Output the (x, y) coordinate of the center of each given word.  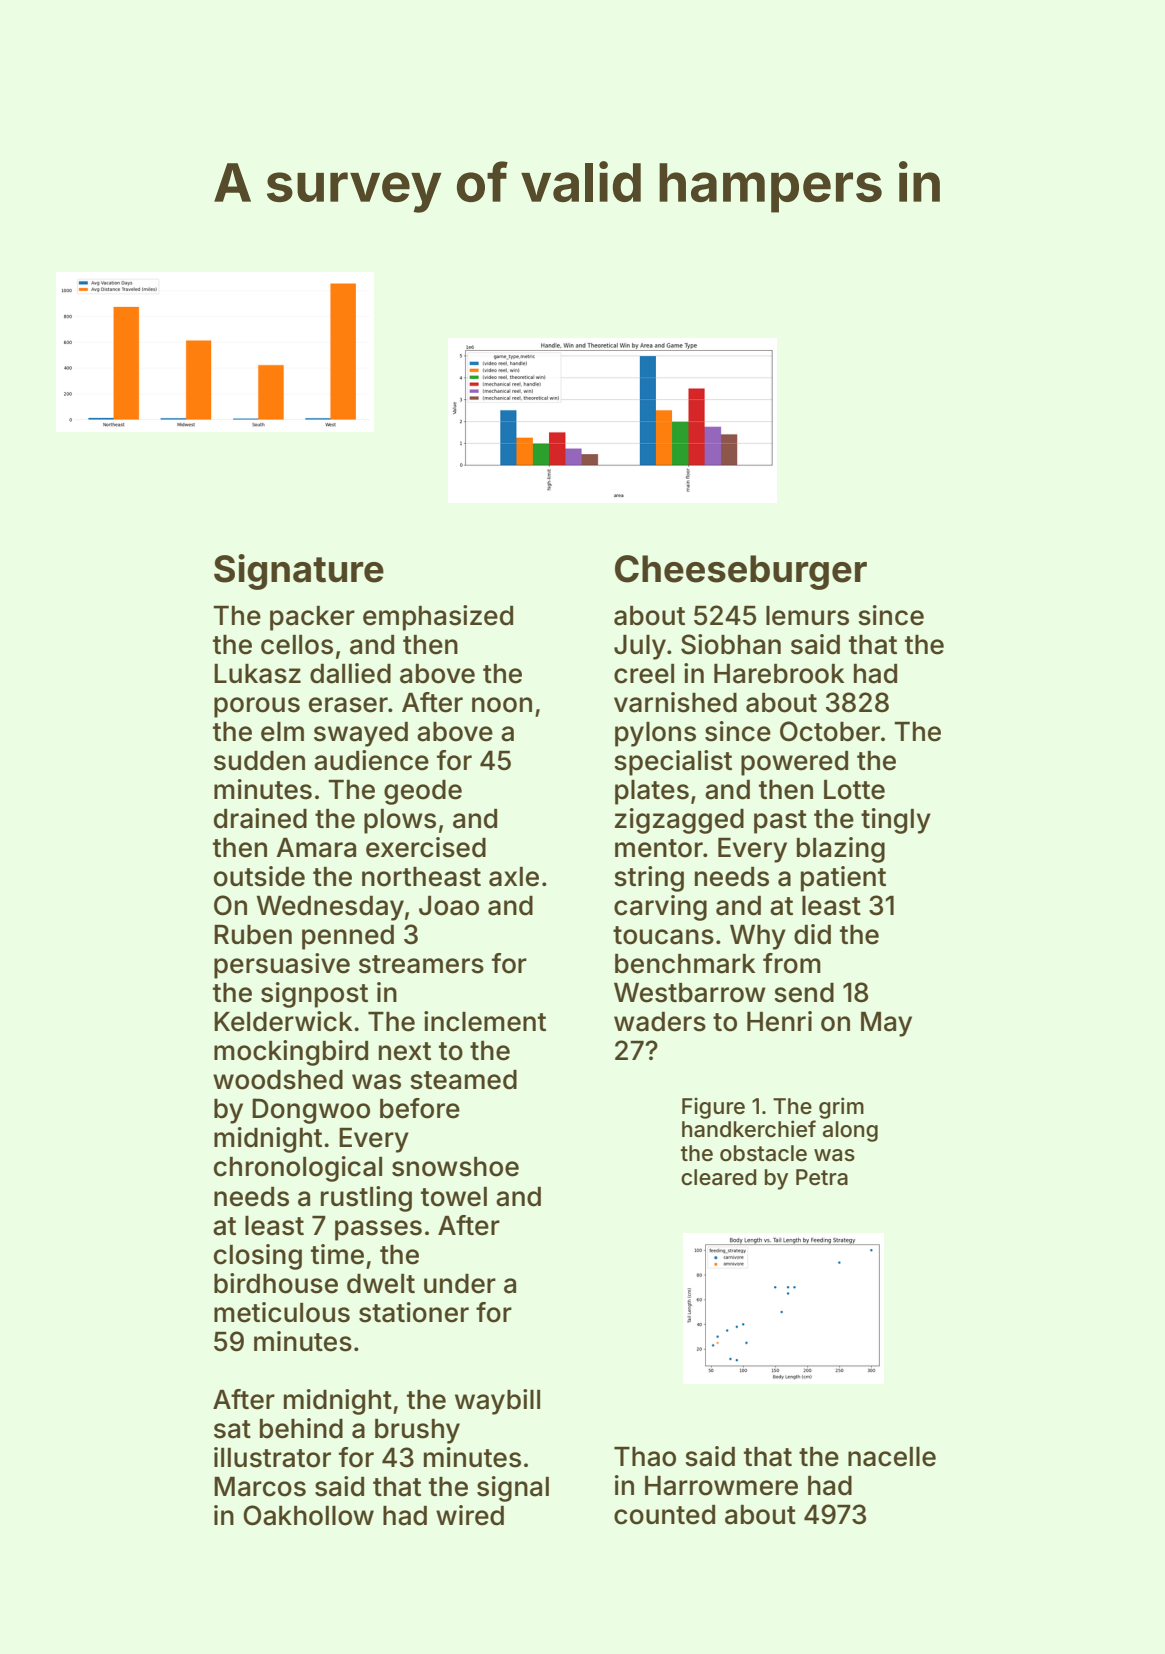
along (850, 1131)
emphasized (438, 618)
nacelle (892, 1457)
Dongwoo (311, 1111)
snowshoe (455, 1167)
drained (260, 818)
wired (470, 1515)
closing (258, 1257)
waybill (497, 1402)
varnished (675, 702)
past (780, 822)
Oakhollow (308, 1515)
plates (652, 792)
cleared (718, 1177)
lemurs (807, 616)
